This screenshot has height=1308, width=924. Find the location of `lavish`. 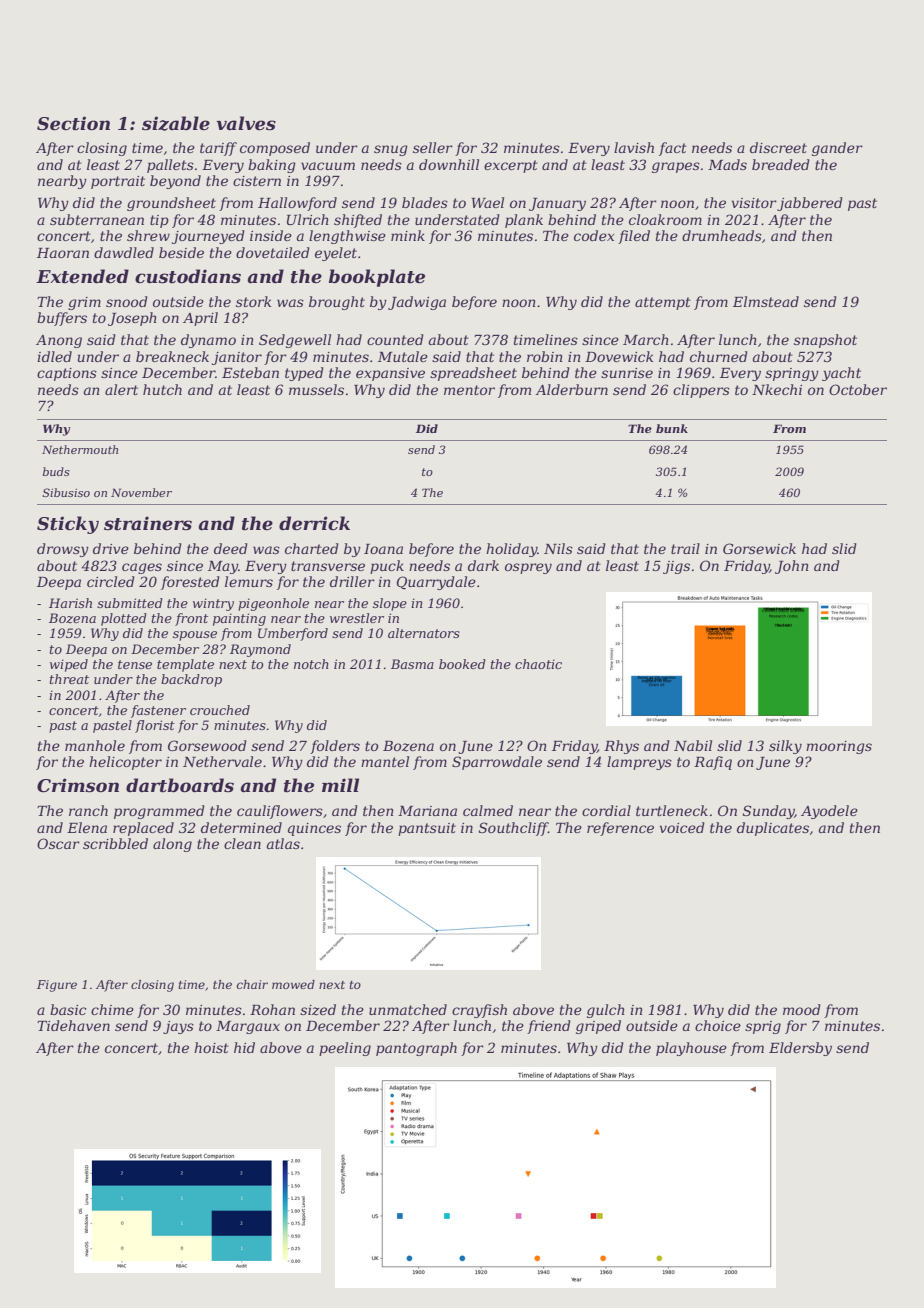

lavish is located at coordinates (634, 147).
